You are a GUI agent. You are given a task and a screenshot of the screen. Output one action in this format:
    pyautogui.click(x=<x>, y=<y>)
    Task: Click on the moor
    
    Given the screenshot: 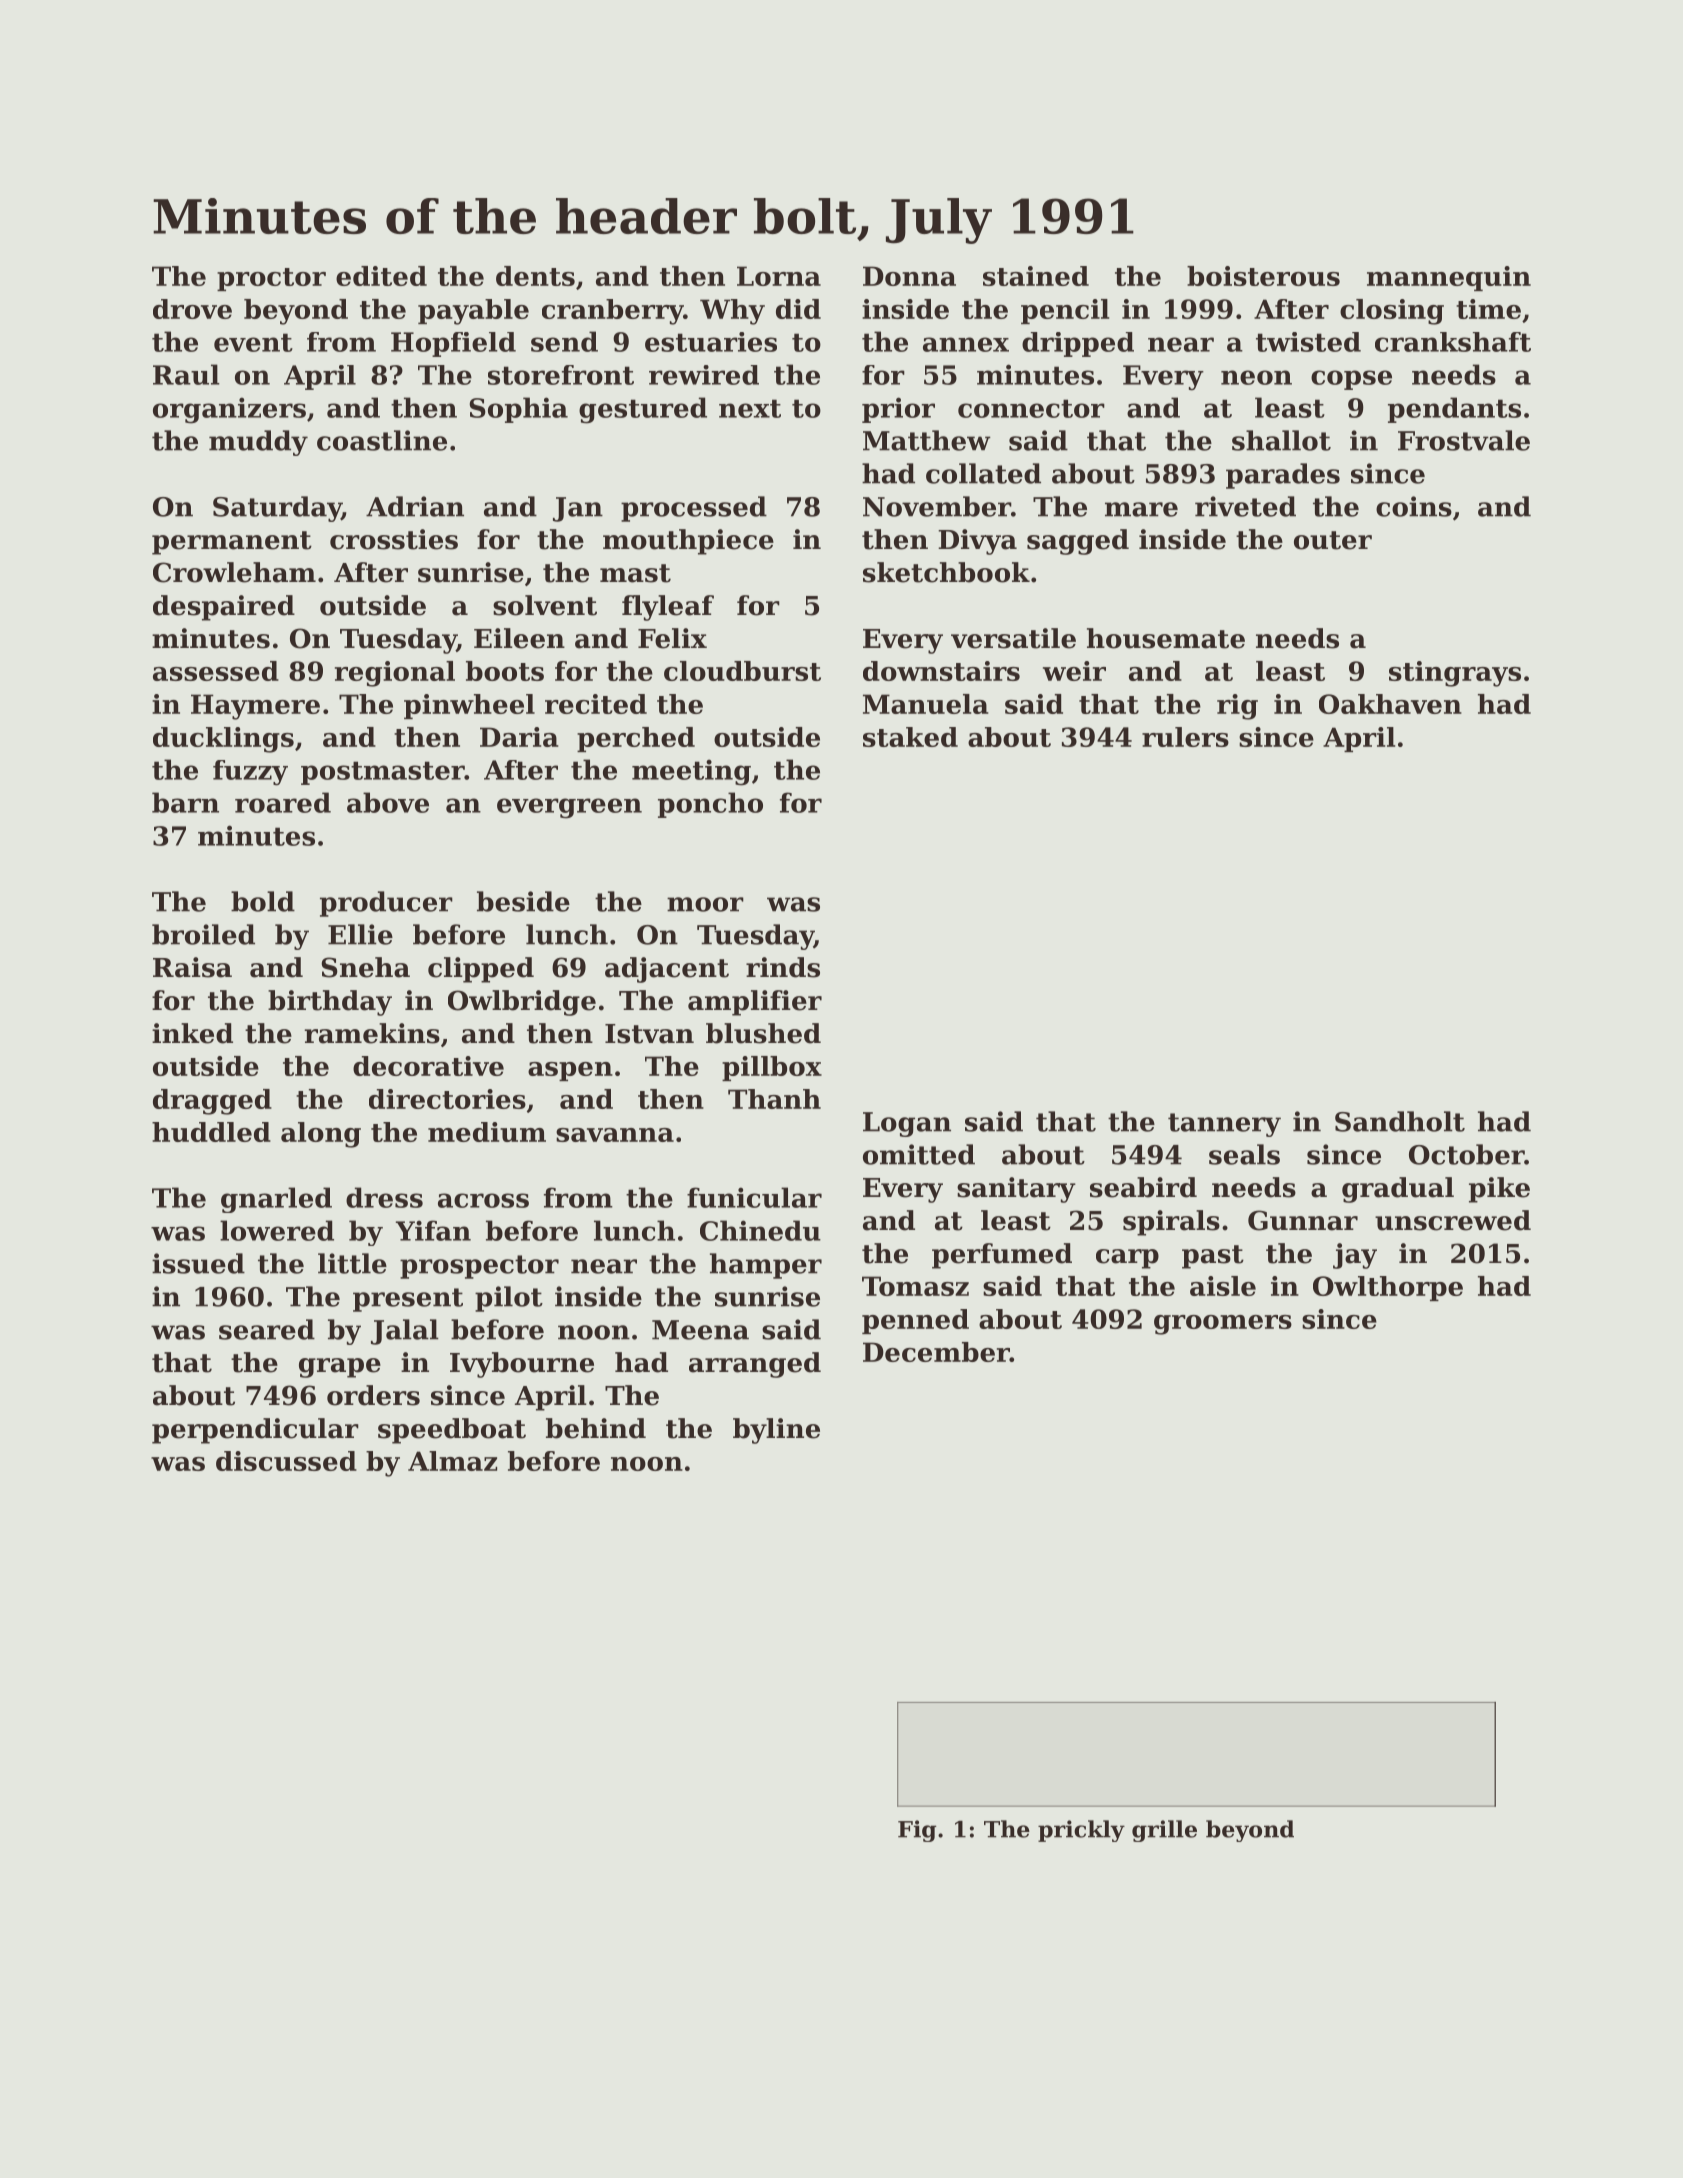 What is the action you would take?
    pyautogui.click(x=705, y=904)
